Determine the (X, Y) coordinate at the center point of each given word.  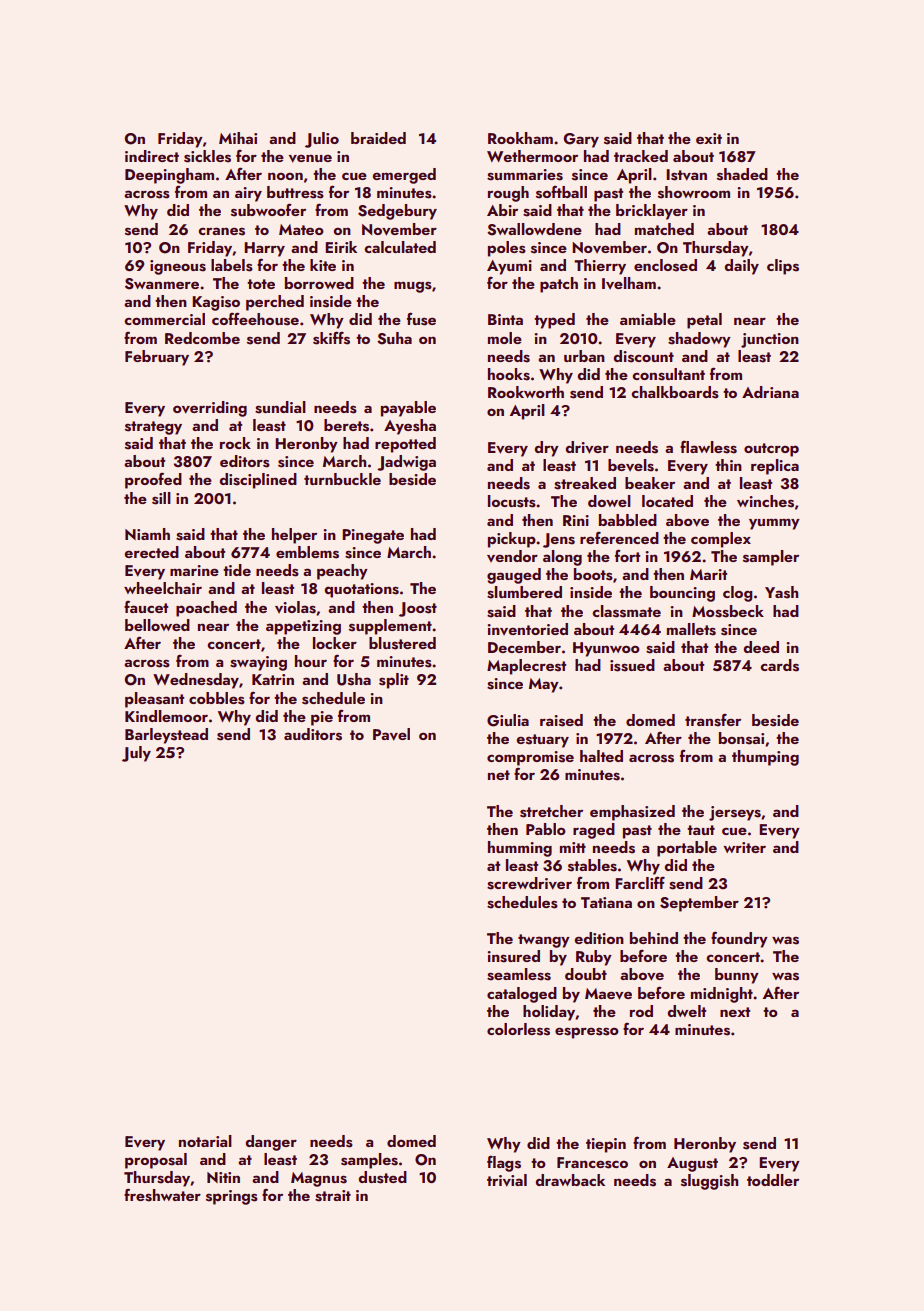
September (699, 904)
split (394, 681)
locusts (512, 501)
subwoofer (268, 210)
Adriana (770, 392)
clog (738, 594)
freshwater (162, 1195)
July (136, 754)
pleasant (154, 700)
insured (513, 956)
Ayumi (509, 267)
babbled (628, 520)
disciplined (258, 481)
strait (333, 1196)
